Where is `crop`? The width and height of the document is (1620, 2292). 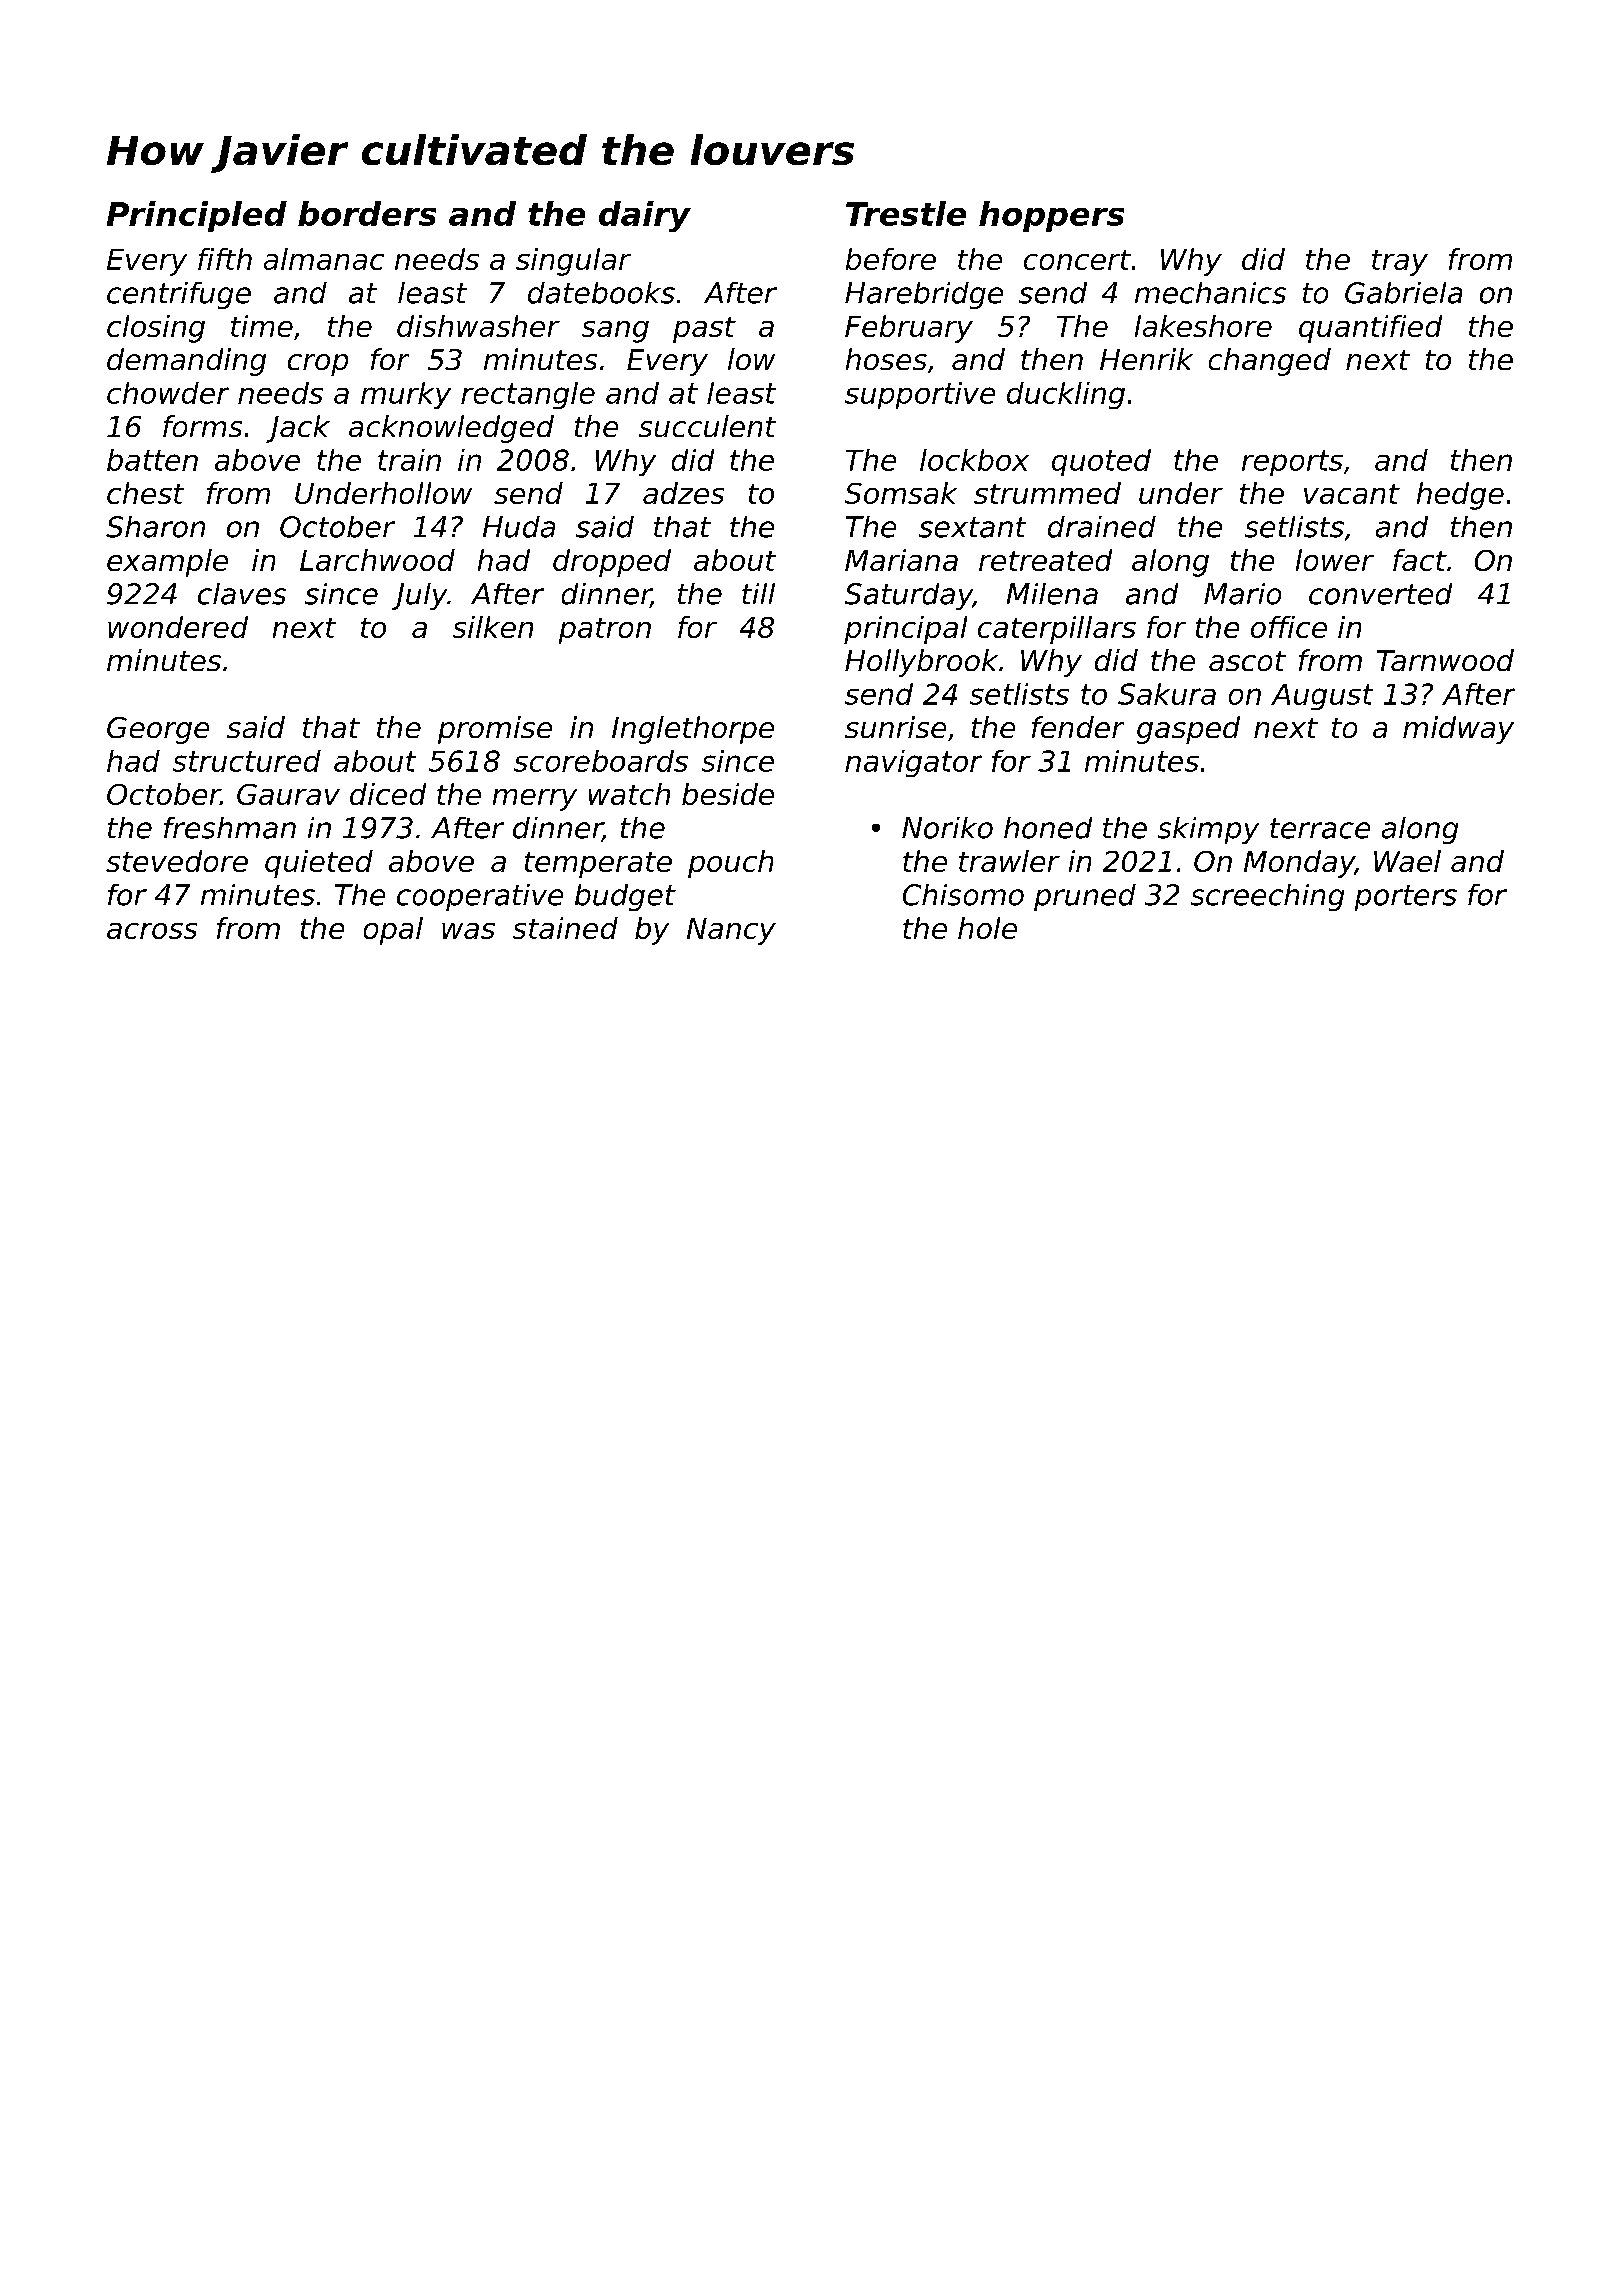
crop is located at coordinates (318, 365).
